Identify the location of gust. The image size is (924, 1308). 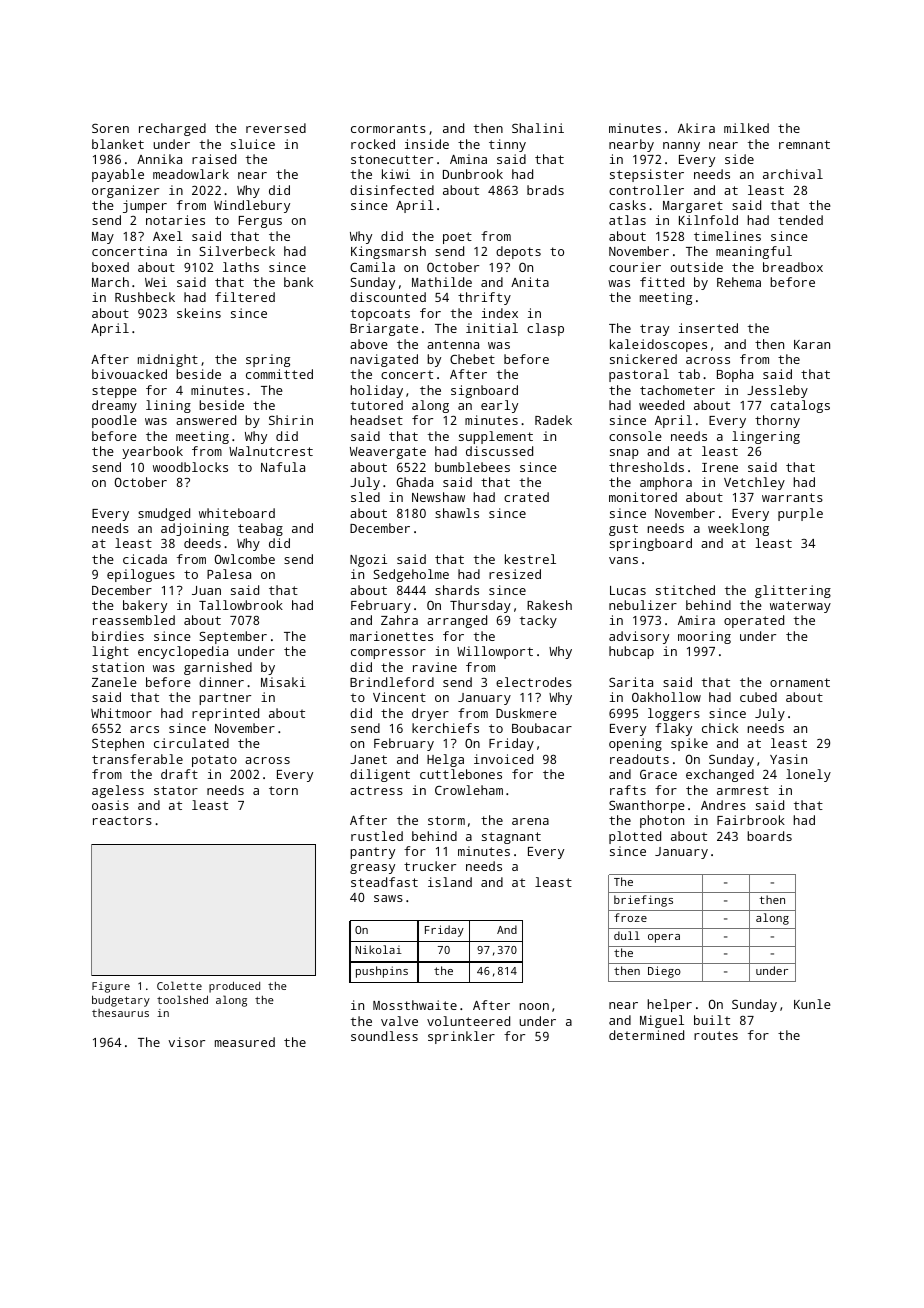
(623, 530).
